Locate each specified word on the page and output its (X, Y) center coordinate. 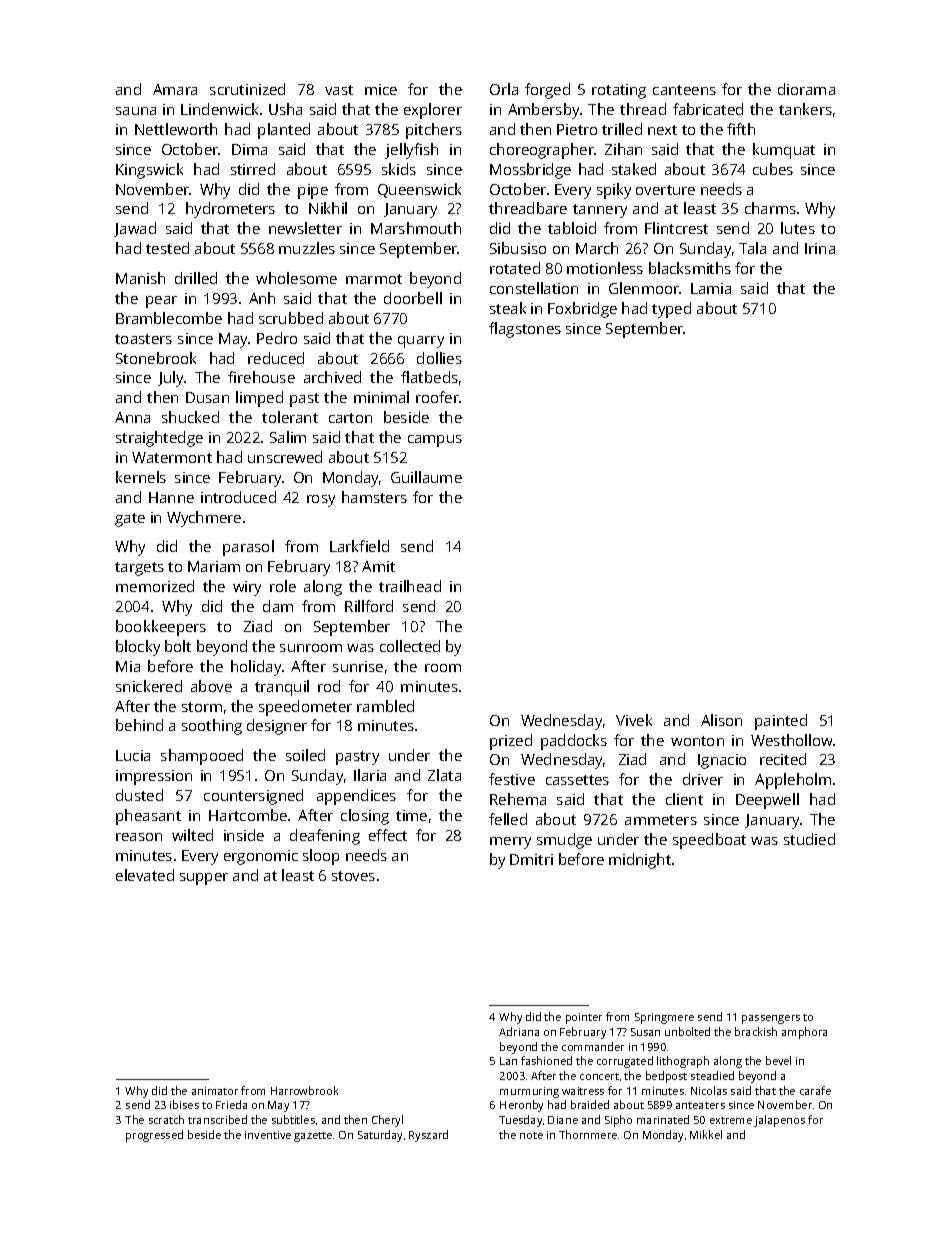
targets (139, 569)
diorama (806, 89)
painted (781, 722)
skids (399, 169)
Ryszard (428, 1136)
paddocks (574, 742)
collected (410, 646)
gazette (313, 1137)
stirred (253, 169)
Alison (721, 720)
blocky (138, 648)
